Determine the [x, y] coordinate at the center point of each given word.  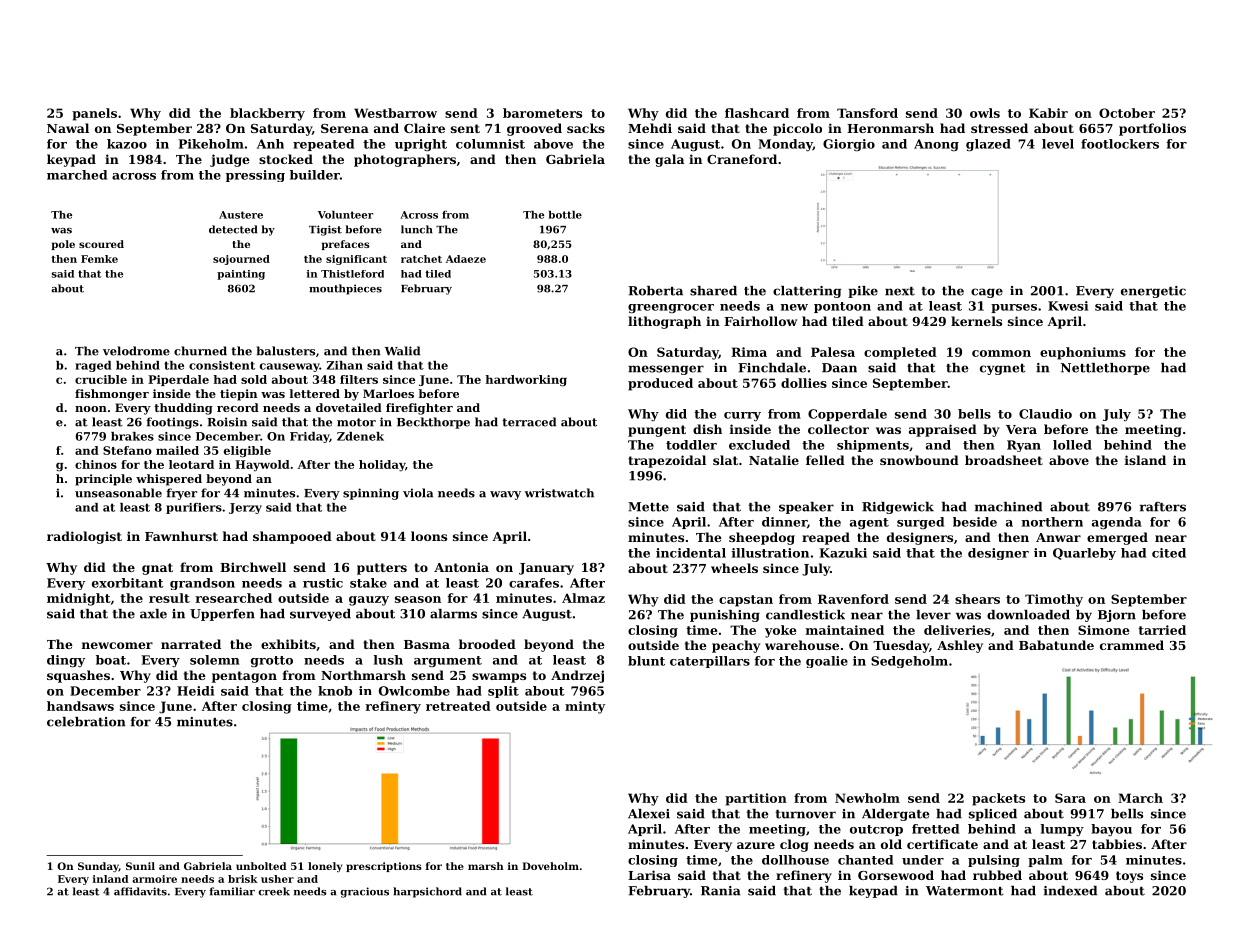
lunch [416, 229]
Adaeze [466, 259]
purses [1014, 308]
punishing [725, 616]
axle [153, 614]
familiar [232, 891]
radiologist [84, 537]
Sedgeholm [909, 662]
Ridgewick [898, 508]
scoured [101, 244]
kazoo [127, 144]
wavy [505, 495]
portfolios [1152, 129]
